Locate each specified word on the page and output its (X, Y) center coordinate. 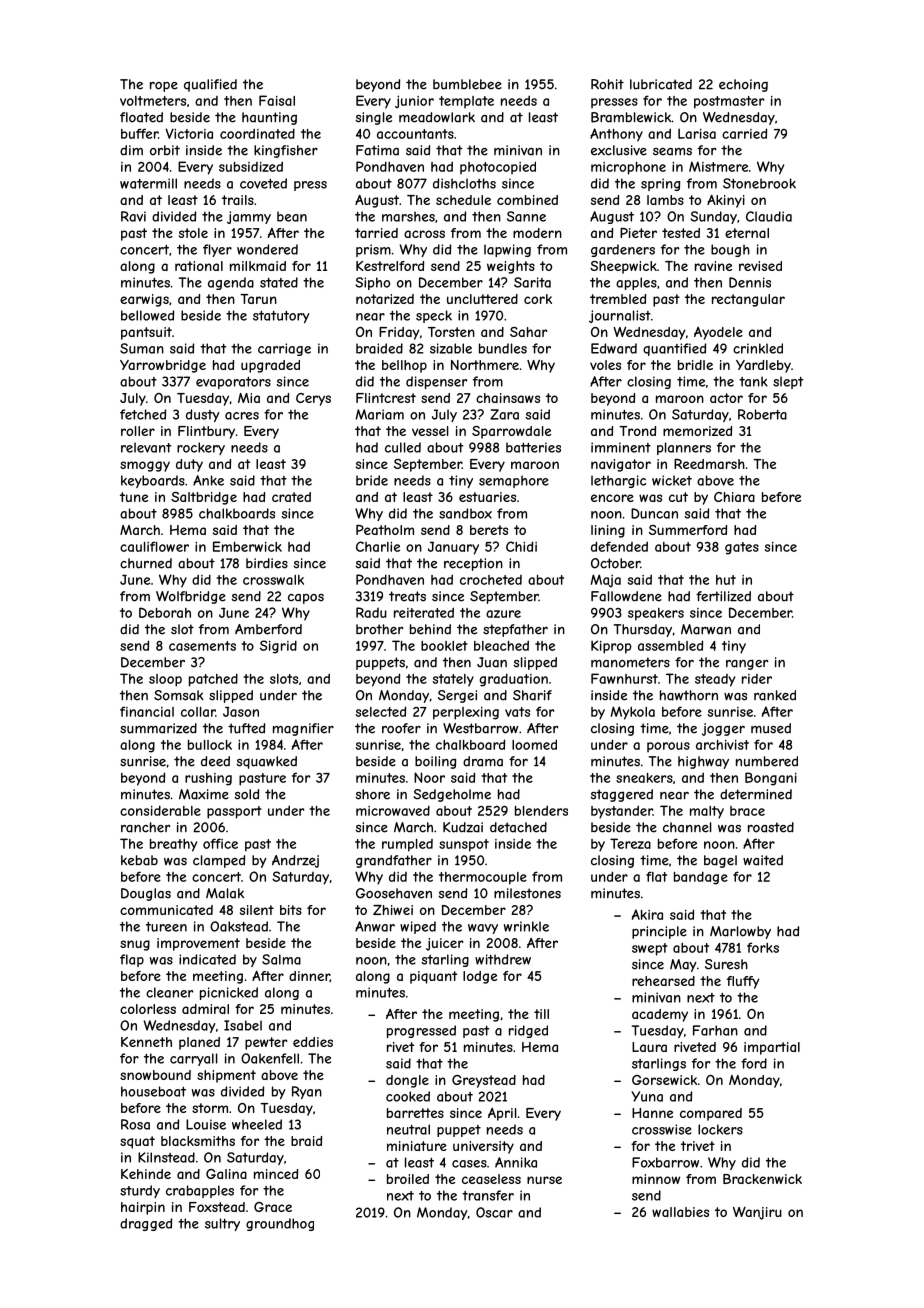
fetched (143, 414)
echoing (743, 85)
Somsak (179, 695)
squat (137, 1142)
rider (757, 679)
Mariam (379, 414)
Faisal (277, 100)
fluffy (743, 982)
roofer (401, 728)
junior (414, 101)
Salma (281, 959)
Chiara (734, 497)
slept (788, 382)
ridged (528, 1031)
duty (189, 465)
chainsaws (508, 398)
